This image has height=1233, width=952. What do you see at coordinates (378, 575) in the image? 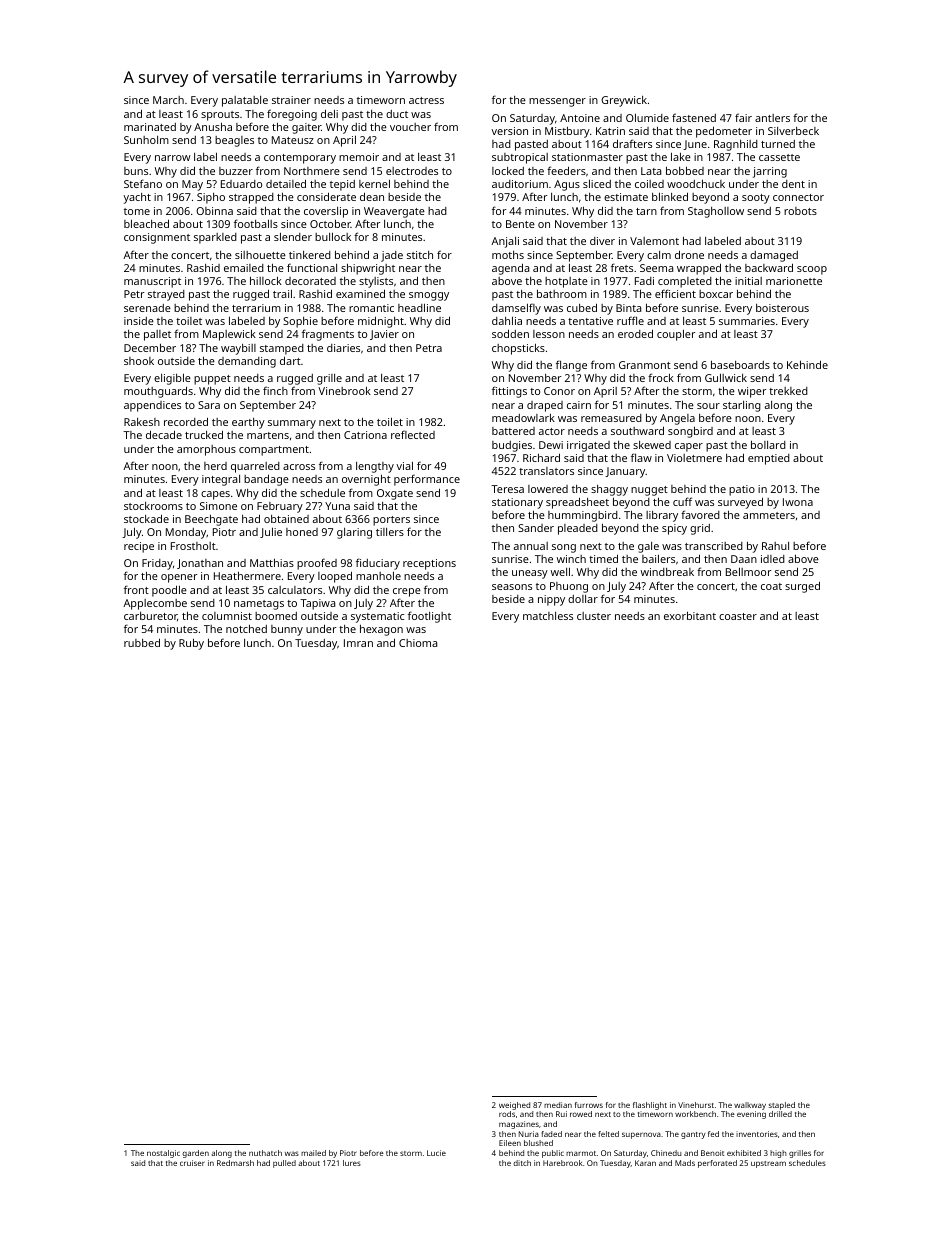
I see `manhole` at bounding box center [378, 575].
